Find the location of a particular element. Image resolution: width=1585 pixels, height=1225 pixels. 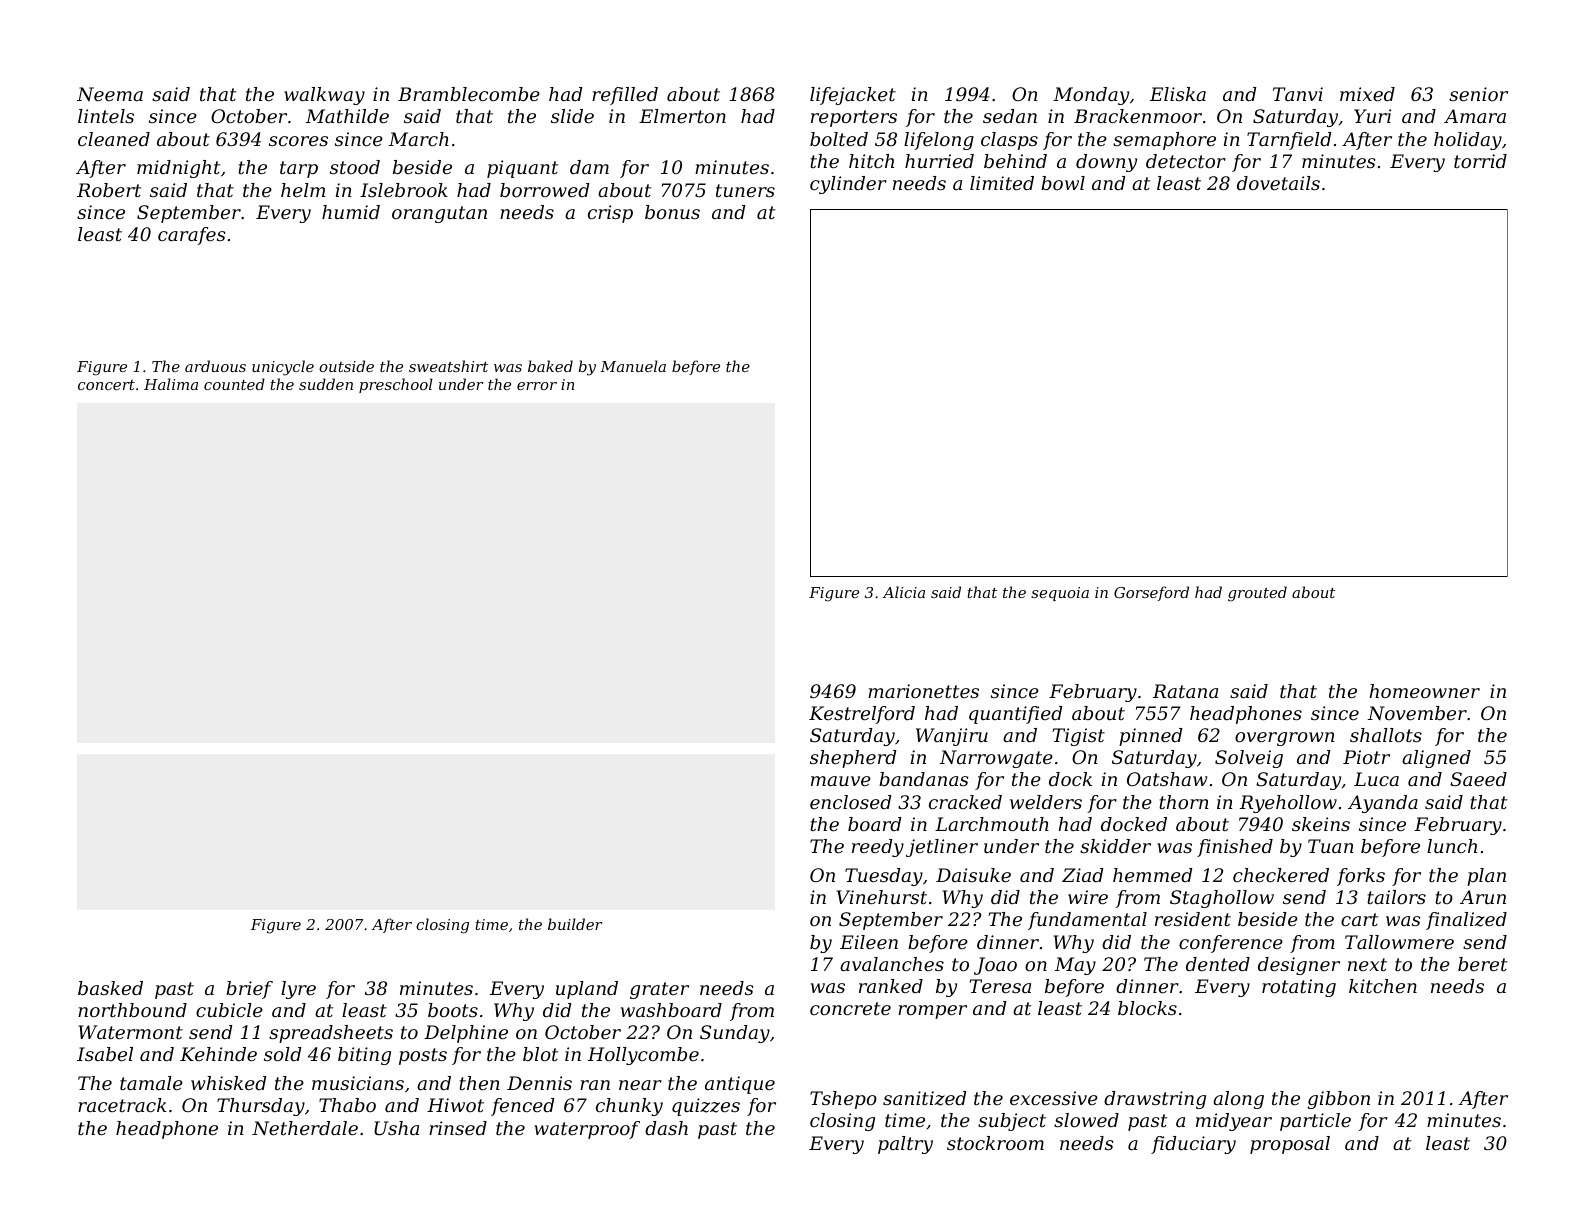

Usha is located at coordinates (396, 1128).
